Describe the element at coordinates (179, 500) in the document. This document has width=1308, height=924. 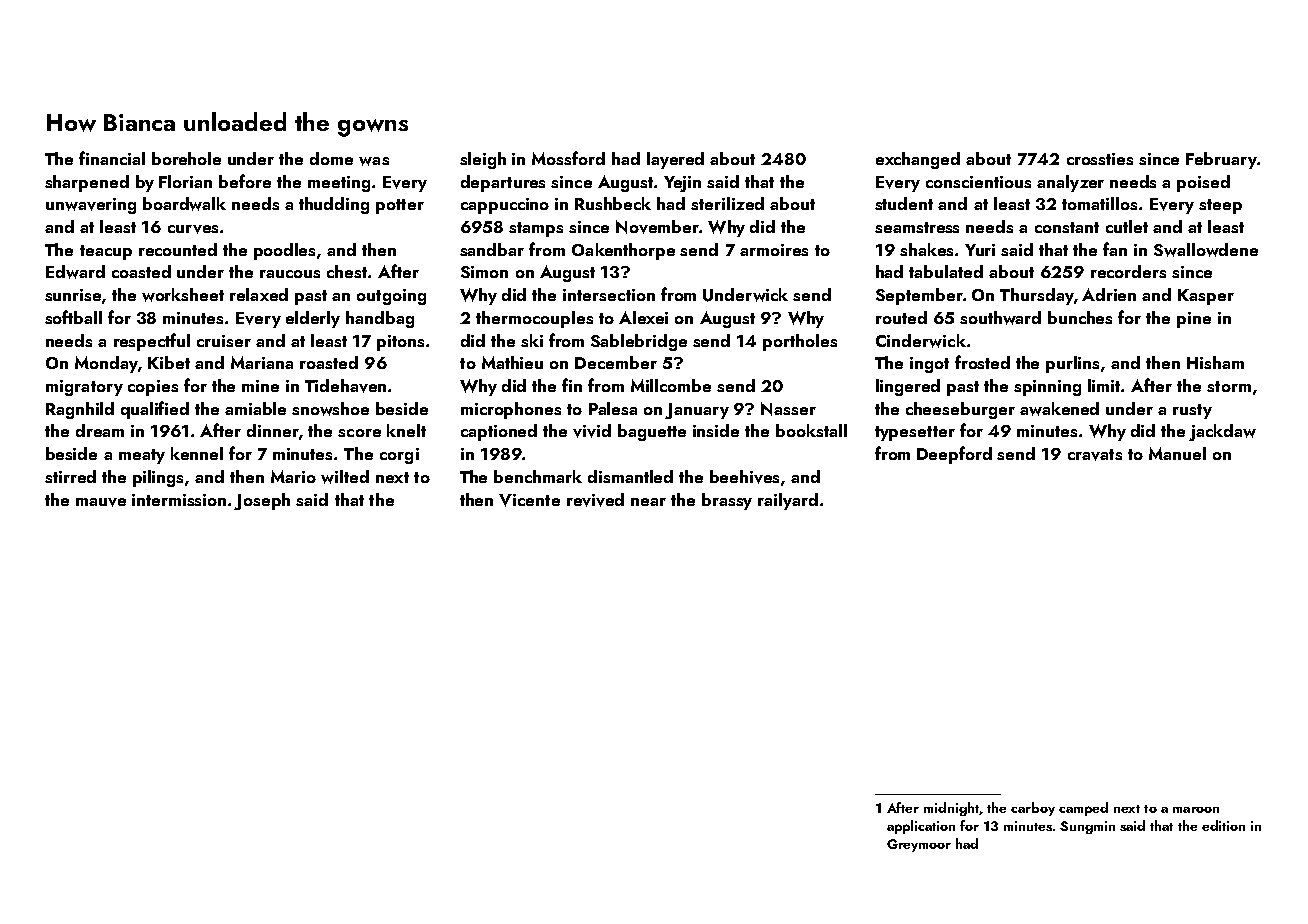
I see `intermission` at that location.
